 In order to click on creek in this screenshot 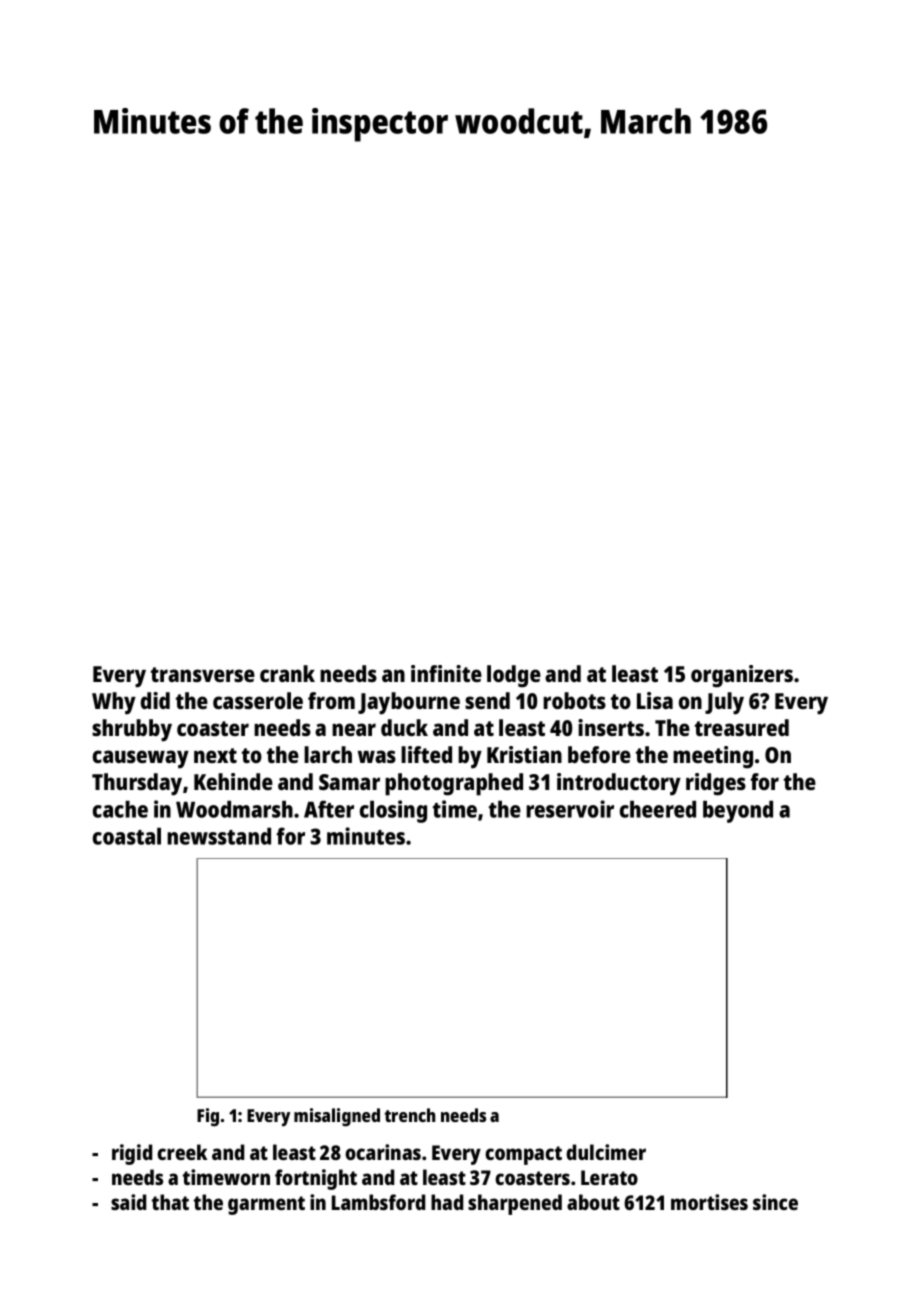, I will do `click(182, 1152)`.
